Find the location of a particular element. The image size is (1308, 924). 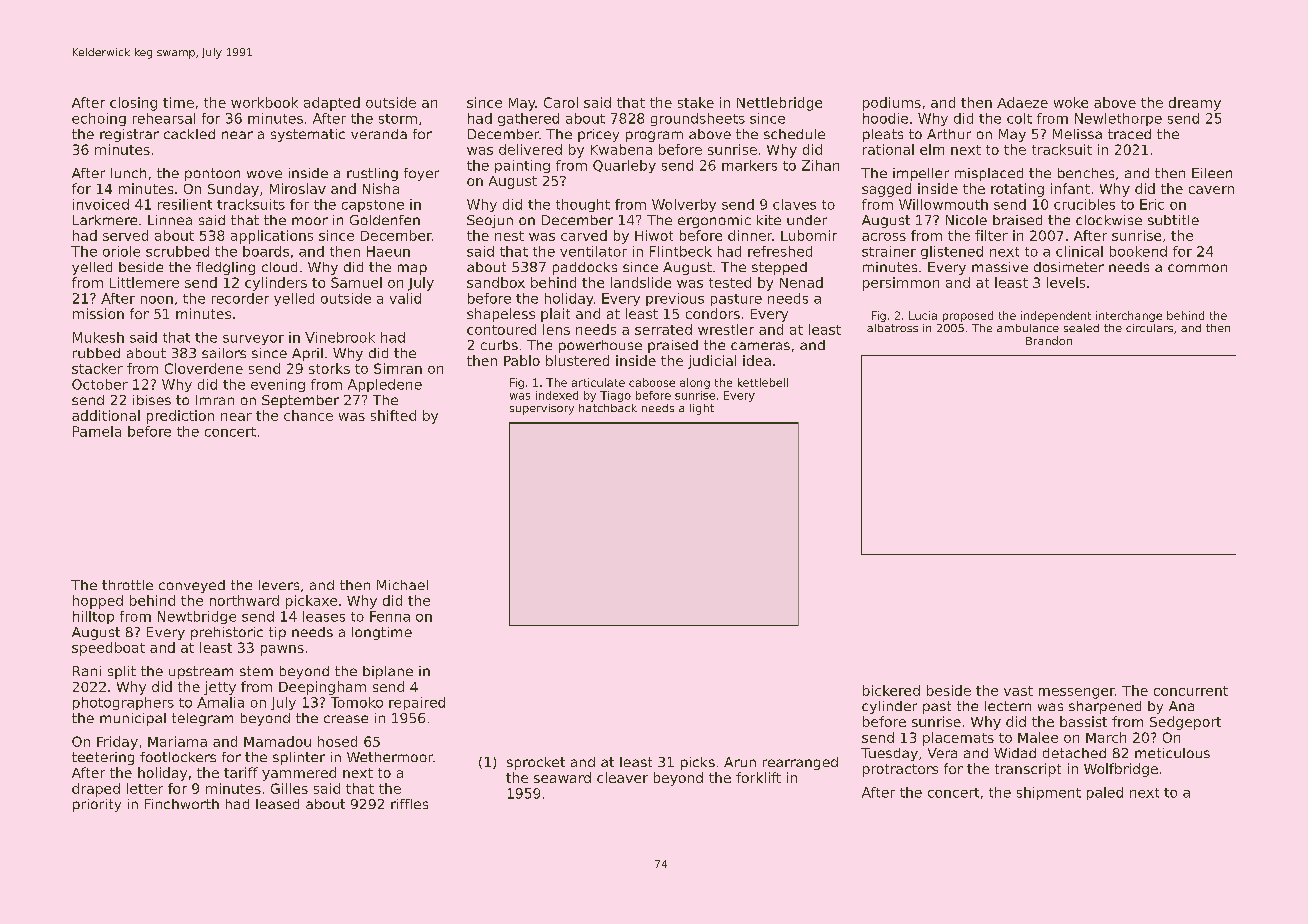

Brandon is located at coordinates (1049, 340).
